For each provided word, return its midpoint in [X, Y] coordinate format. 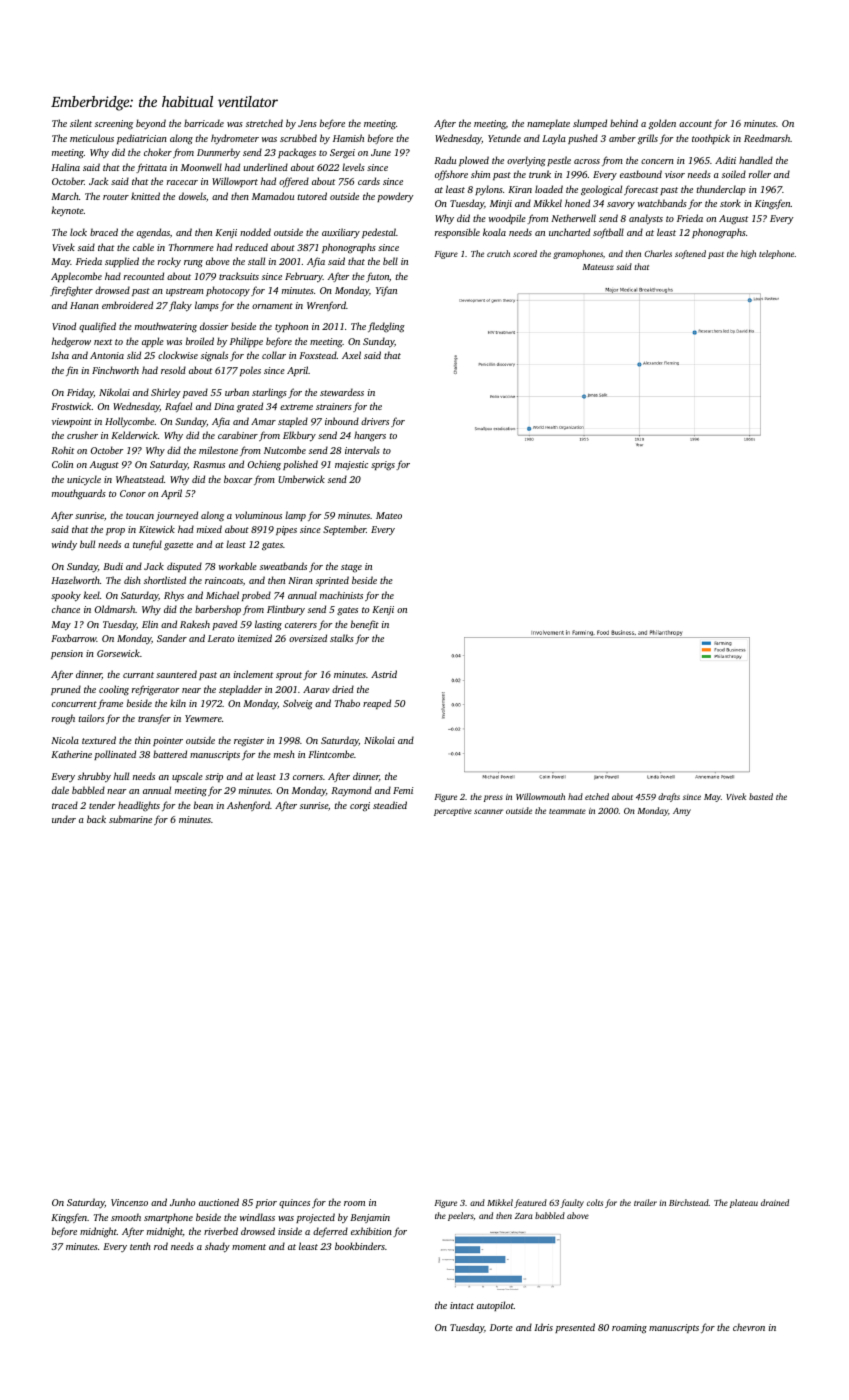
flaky [180, 306]
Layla [554, 139]
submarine [130, 819]
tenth [140, 1246]
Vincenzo [129, 1202]
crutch [498, 253]
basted [761, 796]
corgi [360, 807]
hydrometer [235, 139]
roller [760, 174]
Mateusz [598, 267]
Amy [682, 812]
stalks [342, 638]
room [354, 1203]
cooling [114, 690]
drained [775, 1202]
